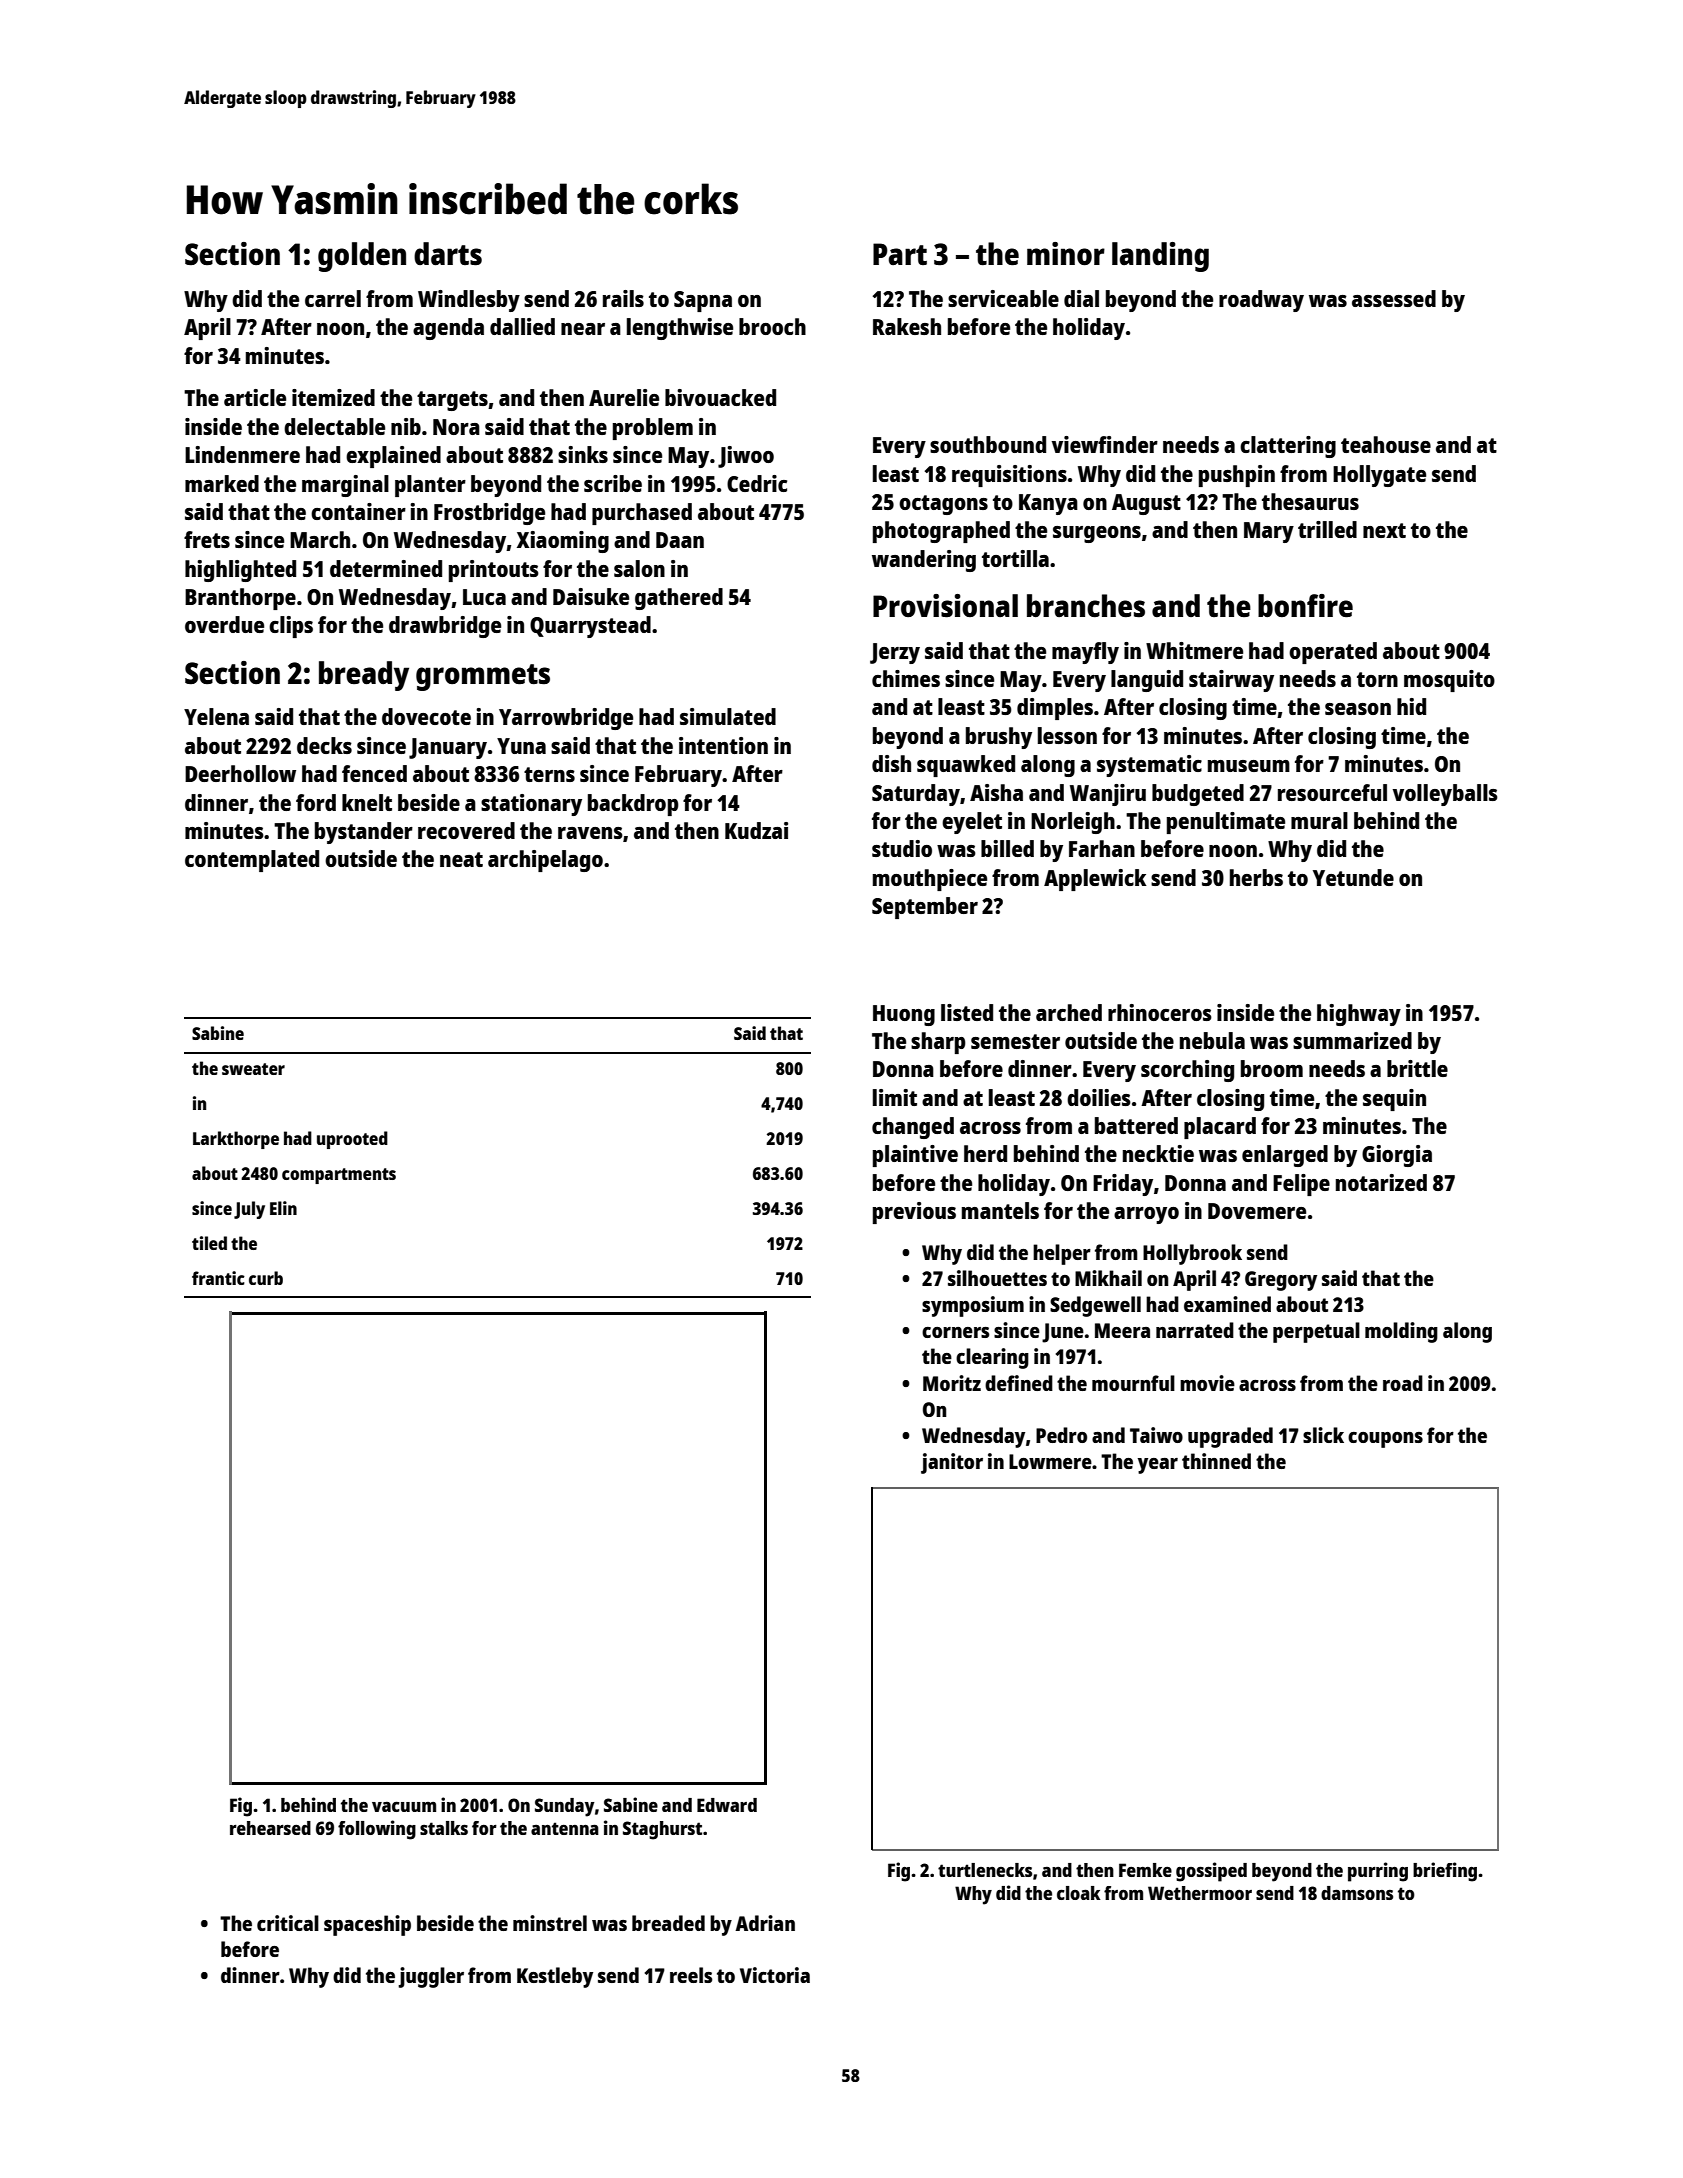  What do you see at coordinates (1062, 1254) in the screenshot?
I see `helper` at bounding box center [1062, 1254].
